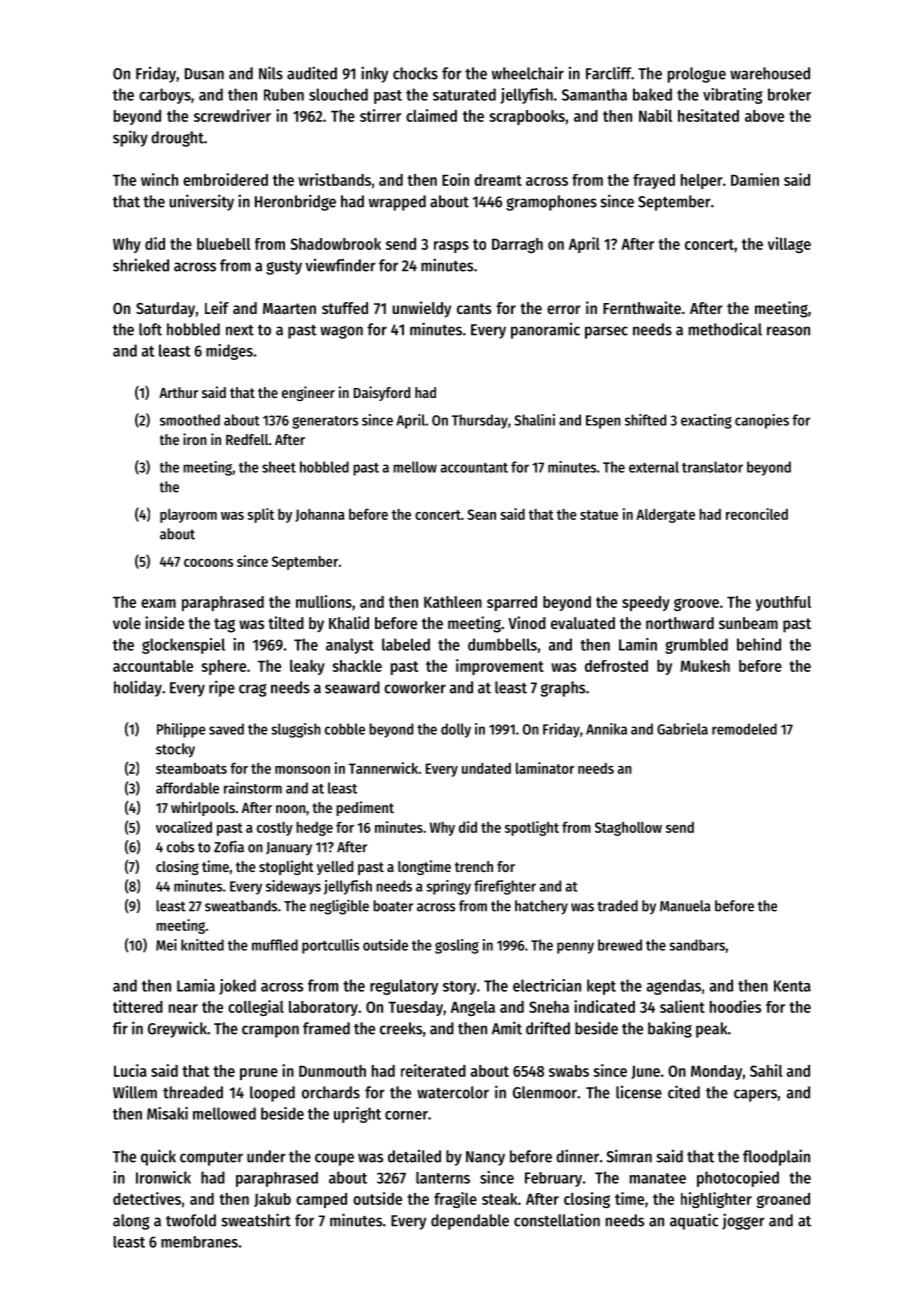 The image size is (924, 1308). I want to click on sweatshirt, so click(256, 1220).
